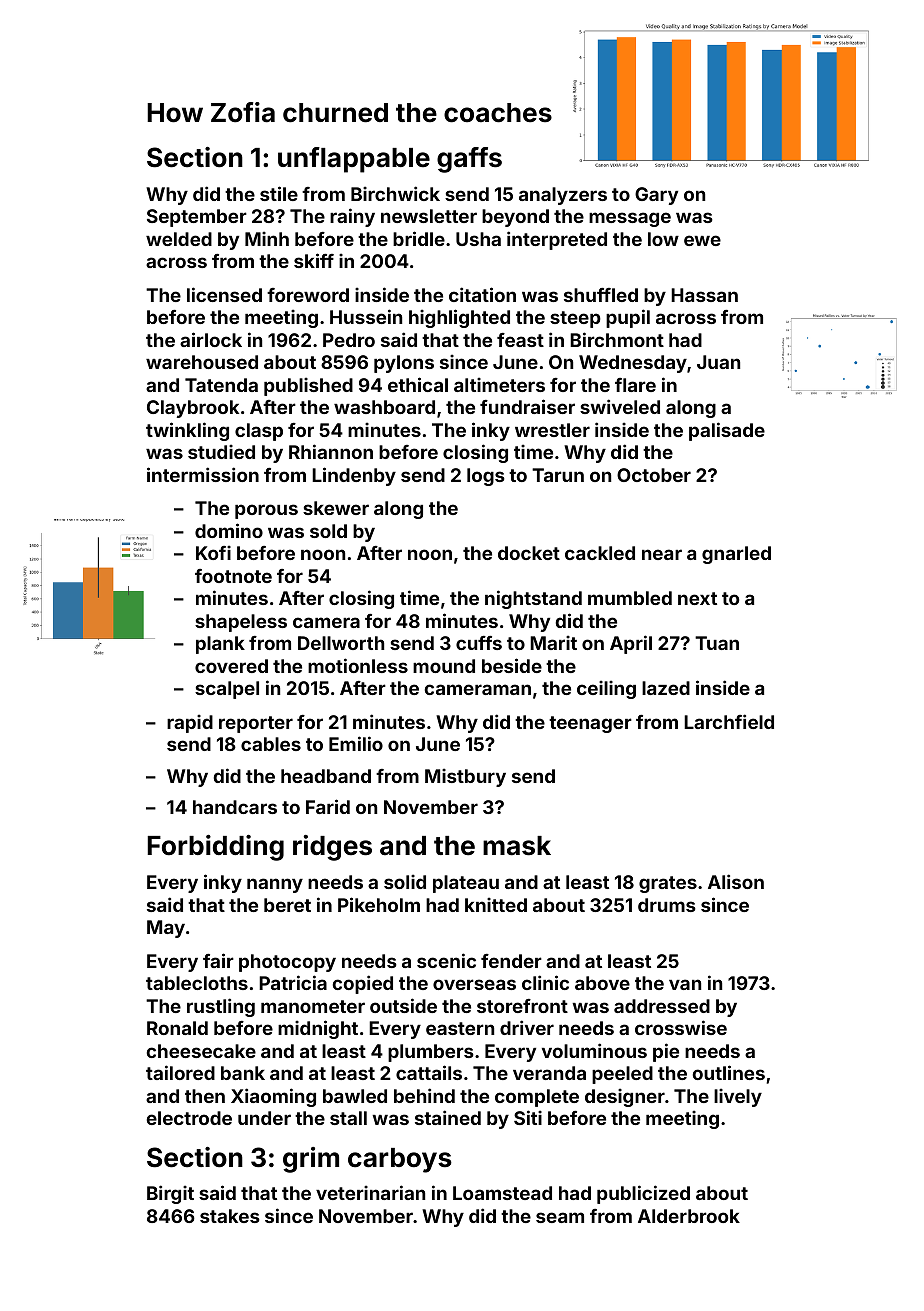  What do you see at coordinates (560, 1217) in the screenshot?
I see `seam` at bounding box center [560, 1217].
